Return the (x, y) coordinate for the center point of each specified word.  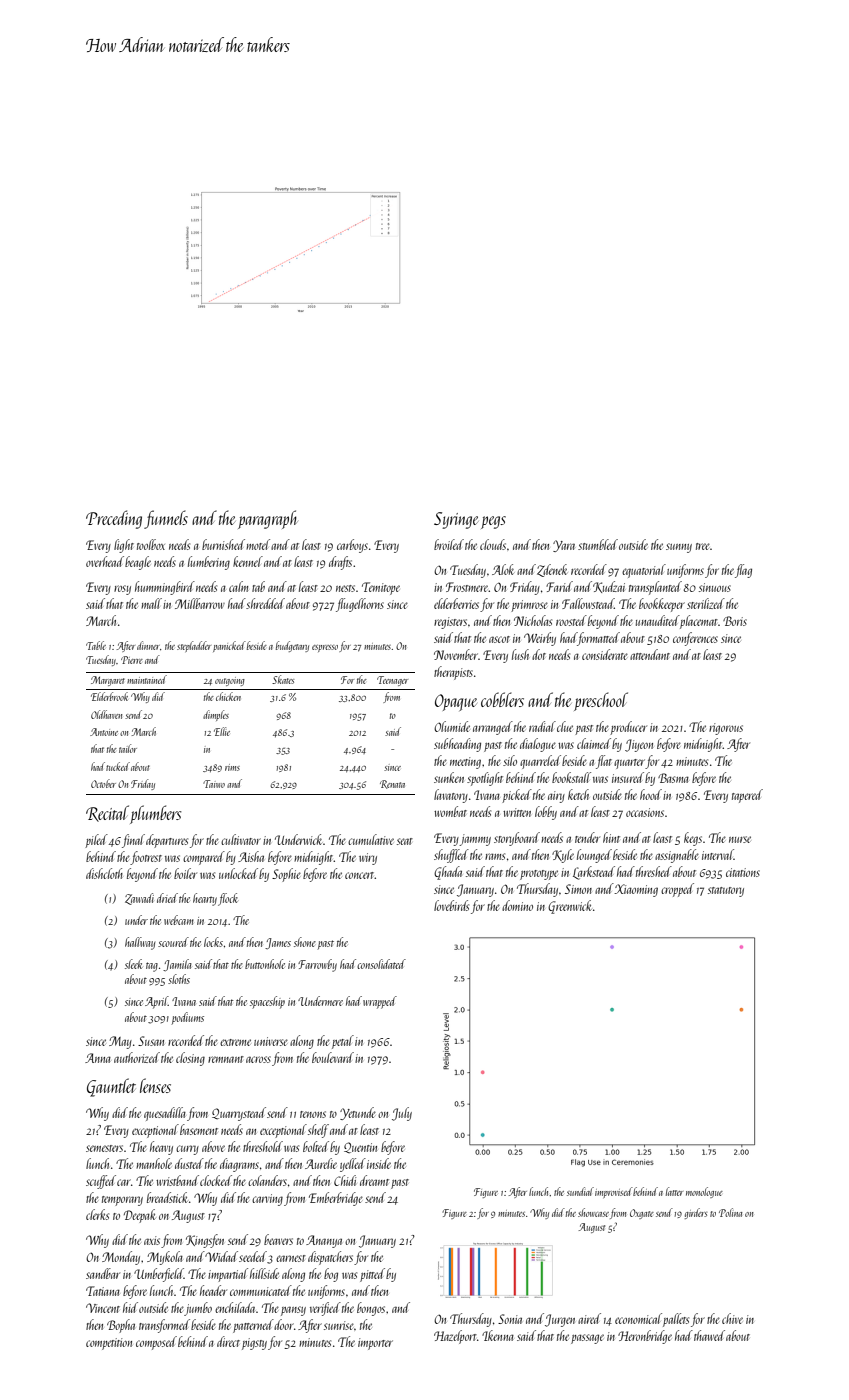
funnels (166, 519)
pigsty (254, 1344)
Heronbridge (645, 1337)
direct (228, 1341)
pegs (493, 522)
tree (703, 546)
